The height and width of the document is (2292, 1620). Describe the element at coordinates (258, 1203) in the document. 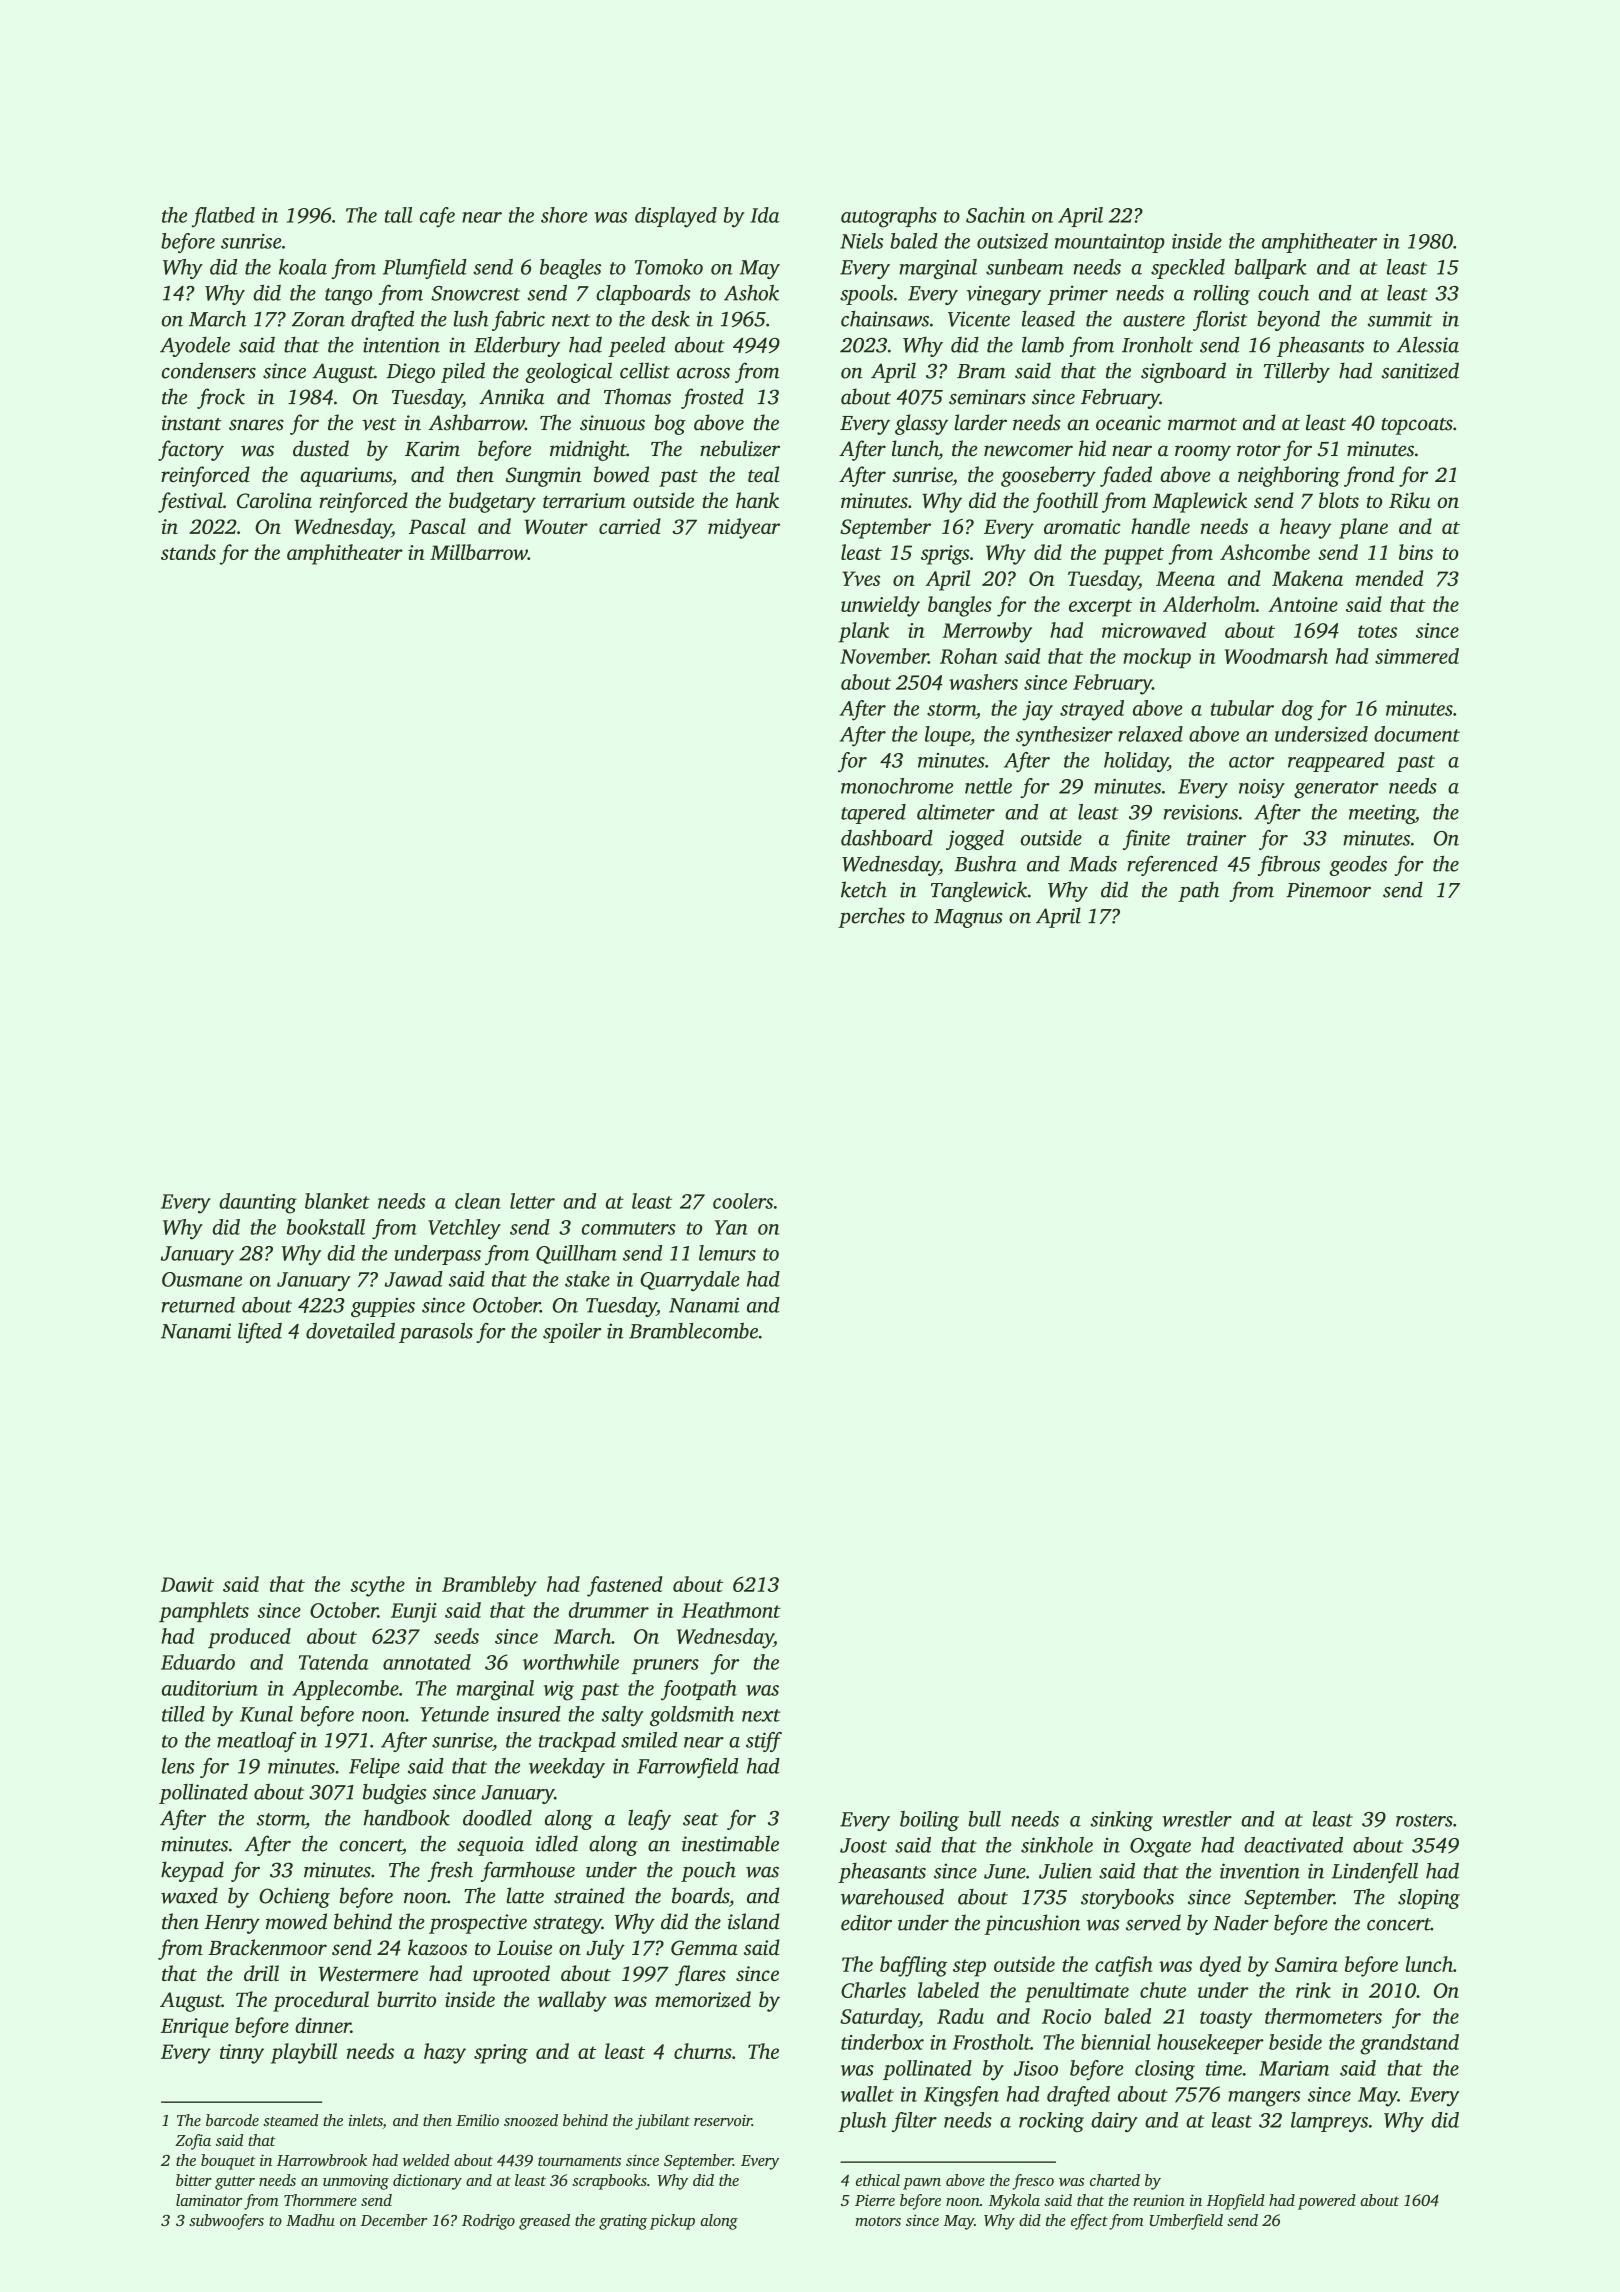

I see `daunting` at that location.
